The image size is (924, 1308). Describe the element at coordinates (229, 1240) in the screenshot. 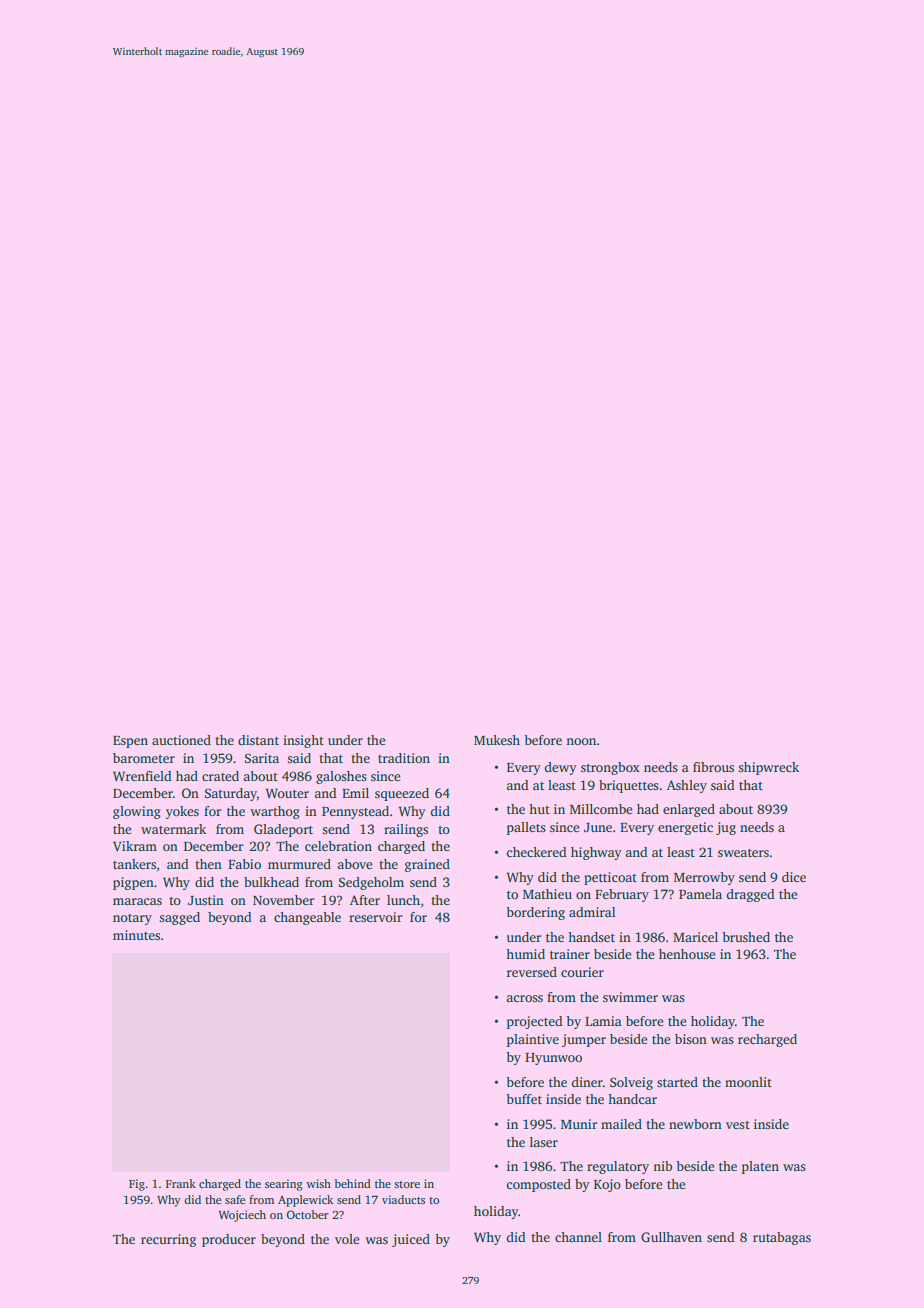

I see `producer` at that location.
